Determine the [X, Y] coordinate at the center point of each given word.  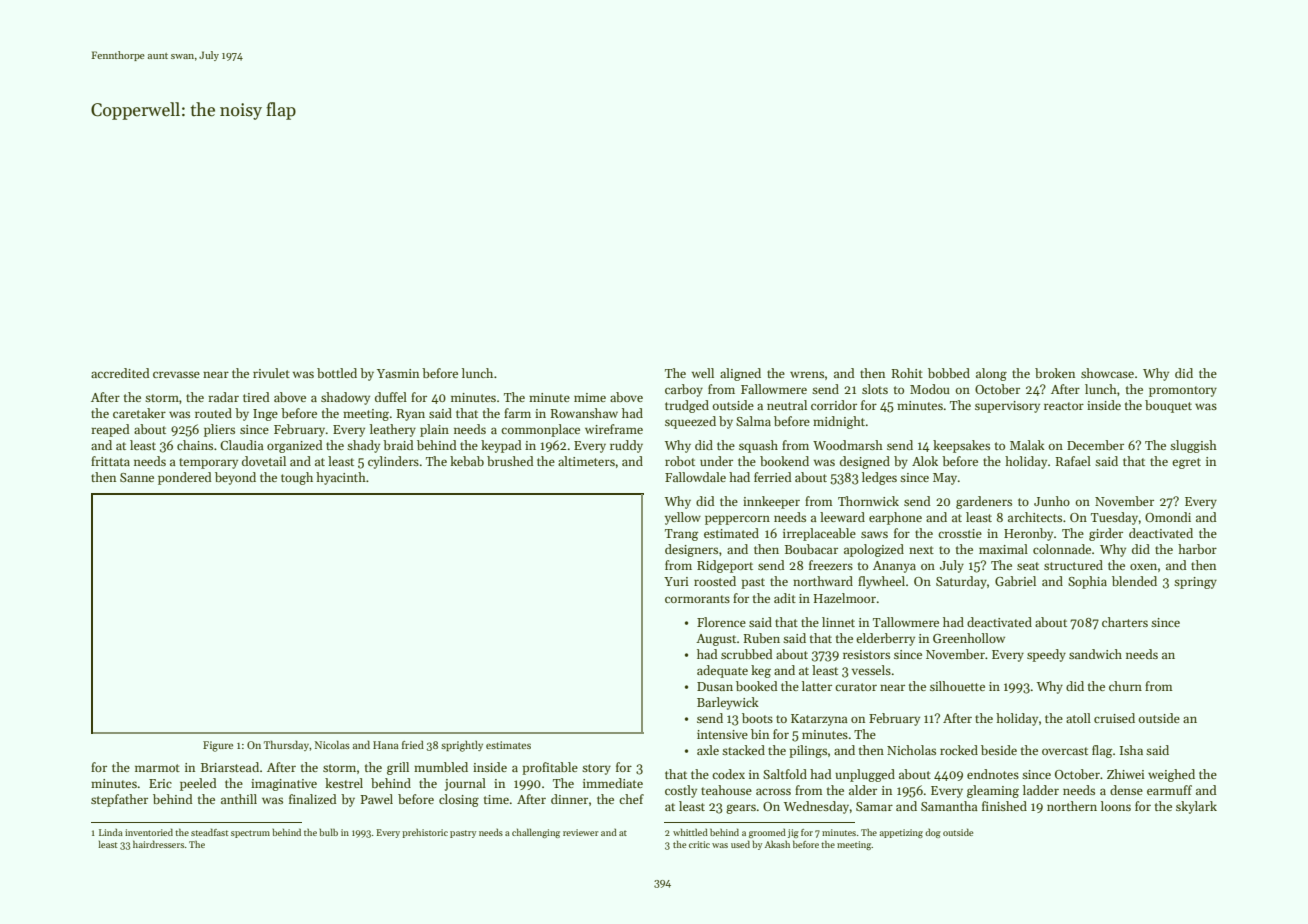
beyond [235, 478]
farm [517, 413]
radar [223, 397]
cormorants [697, 599]
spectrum [250, 834]
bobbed [949, 373]
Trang [682, 535]
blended [1134, 581]
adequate [722, 671]
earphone [895, 518]
